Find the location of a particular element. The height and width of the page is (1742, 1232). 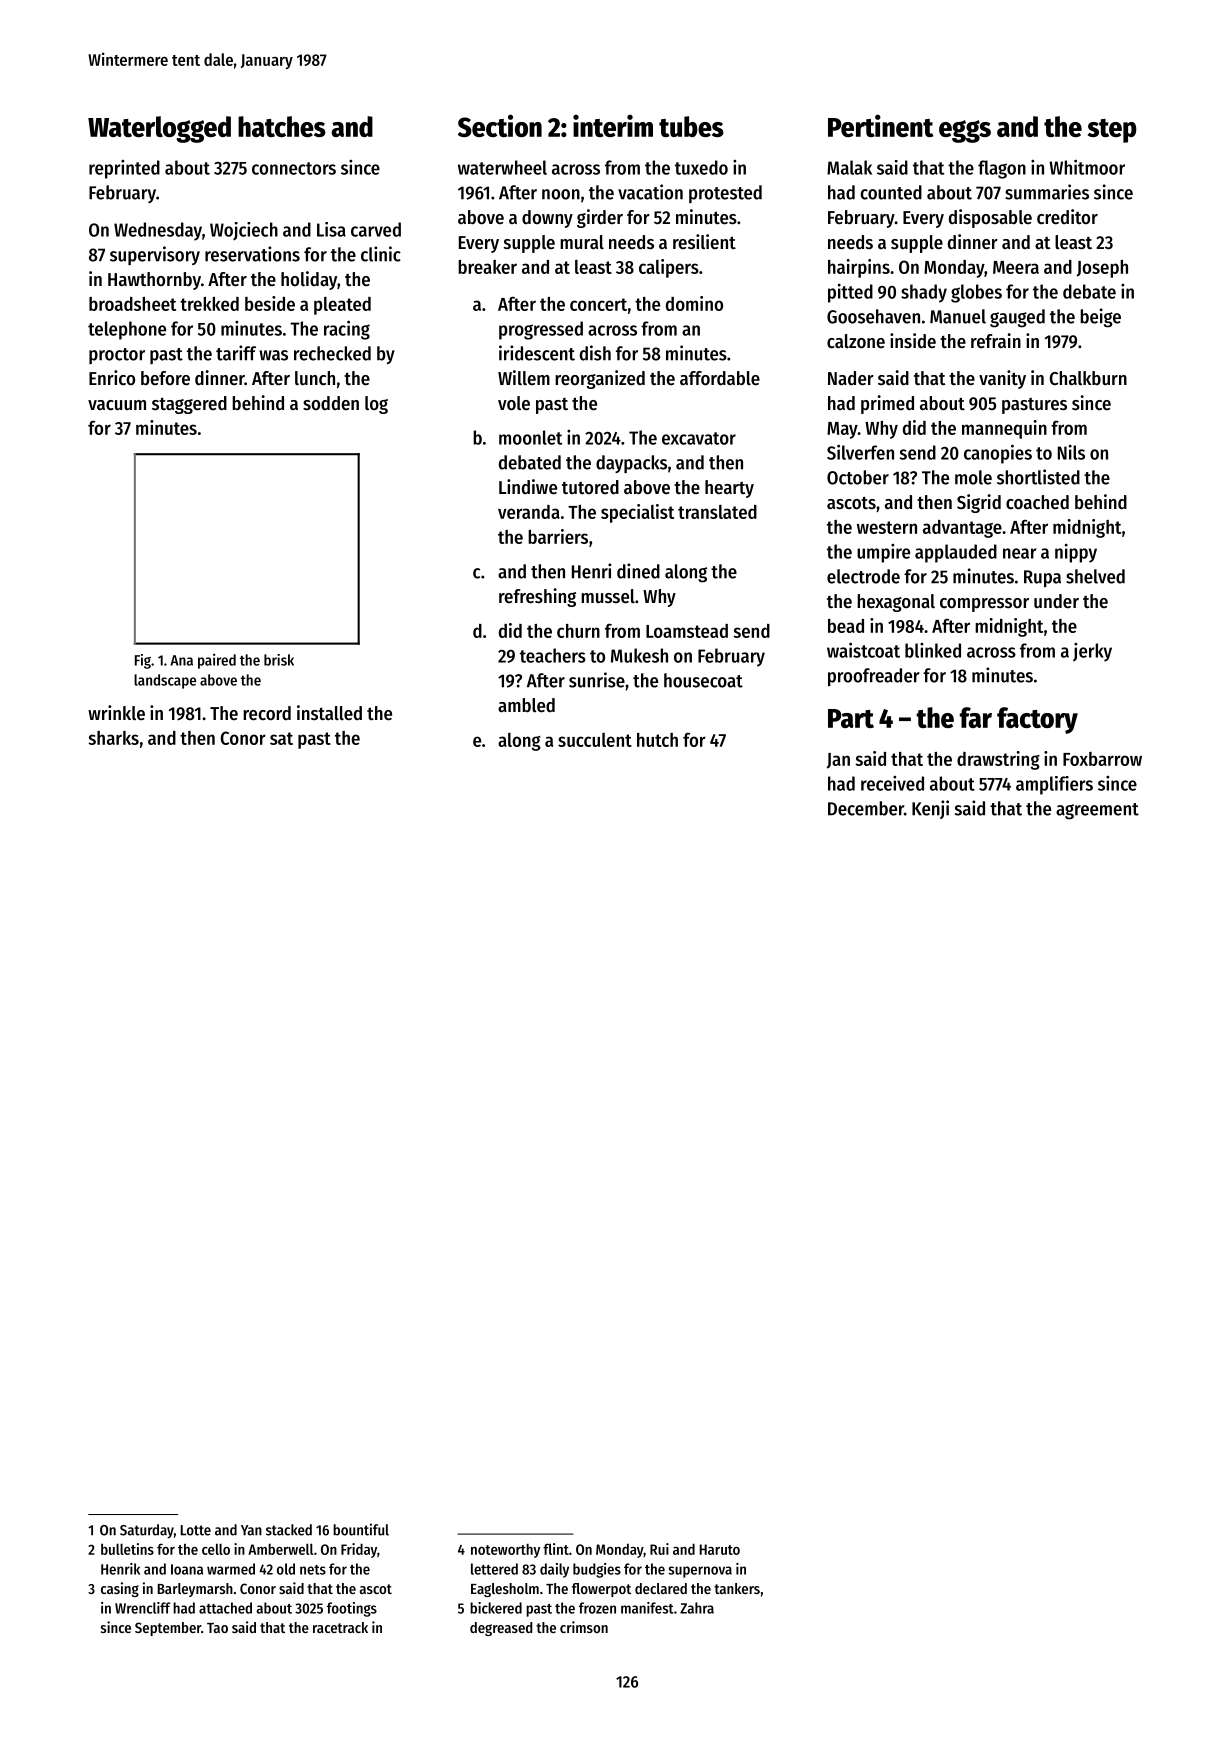

waterwheel is located at coordinates (502, 167).
